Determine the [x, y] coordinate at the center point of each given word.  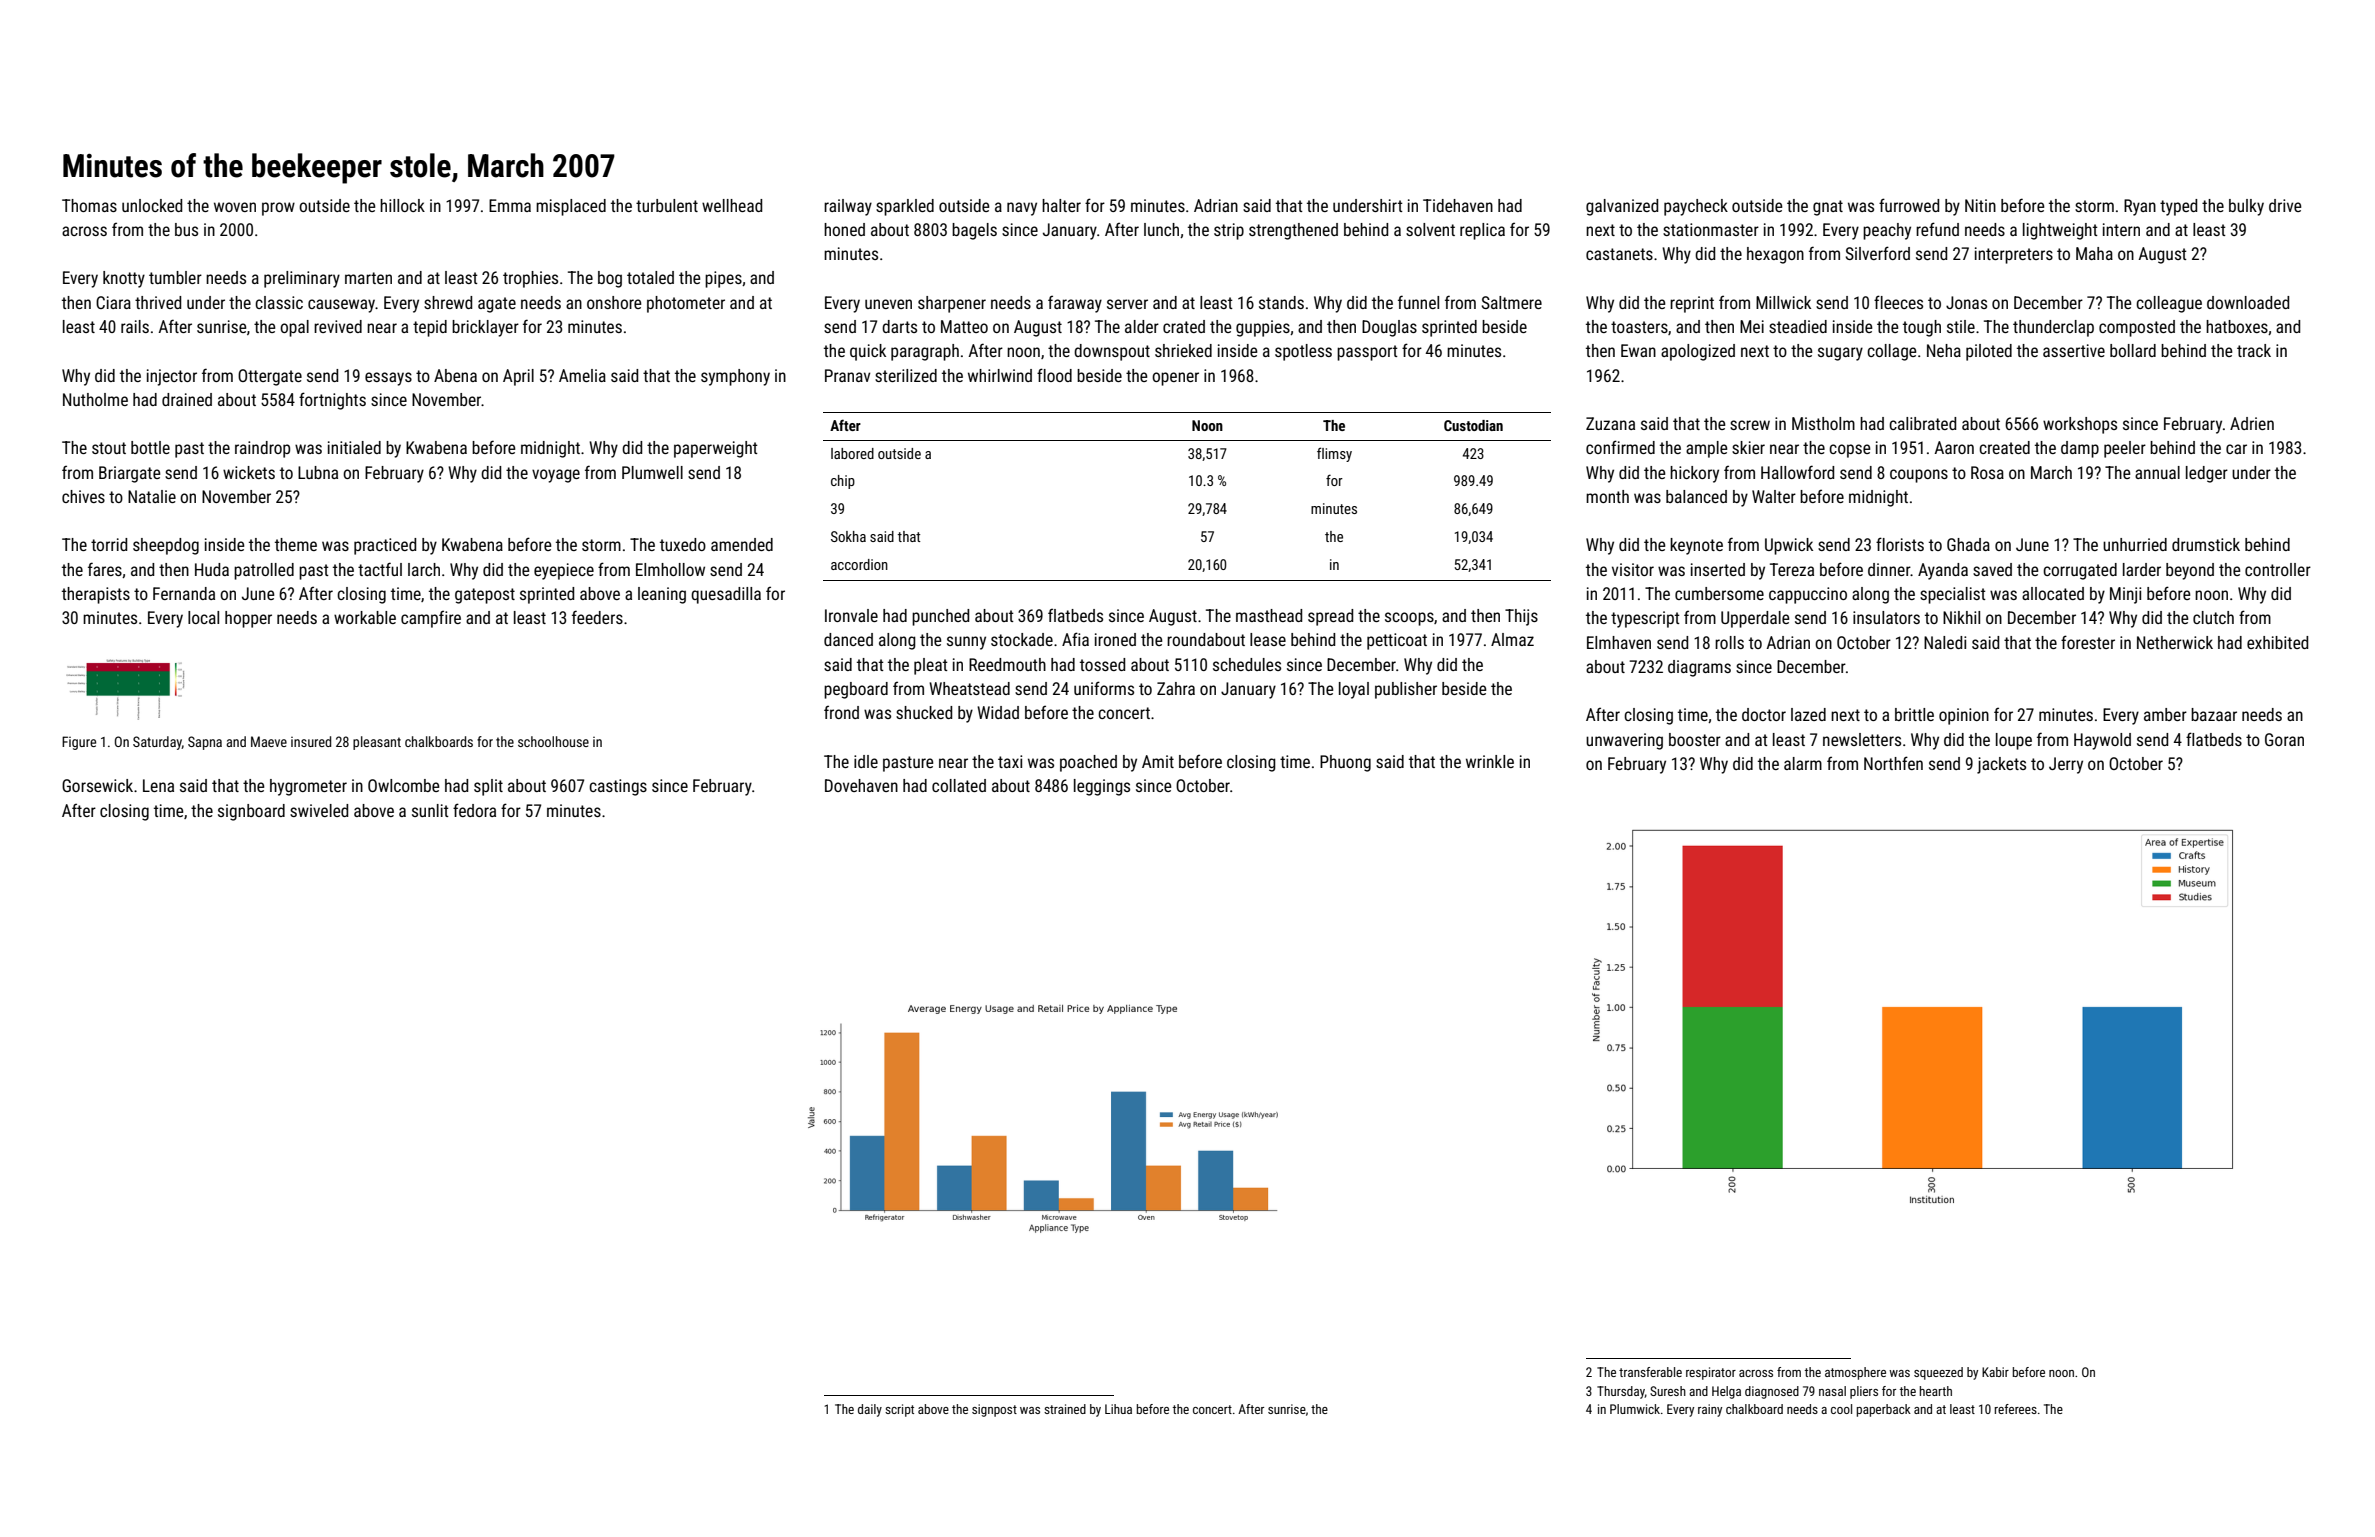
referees [2016, 1409]
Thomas [89, 205]
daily [870, 1410]
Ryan [2140, 207]
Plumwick [1635, 1409]
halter [1061, 205]
